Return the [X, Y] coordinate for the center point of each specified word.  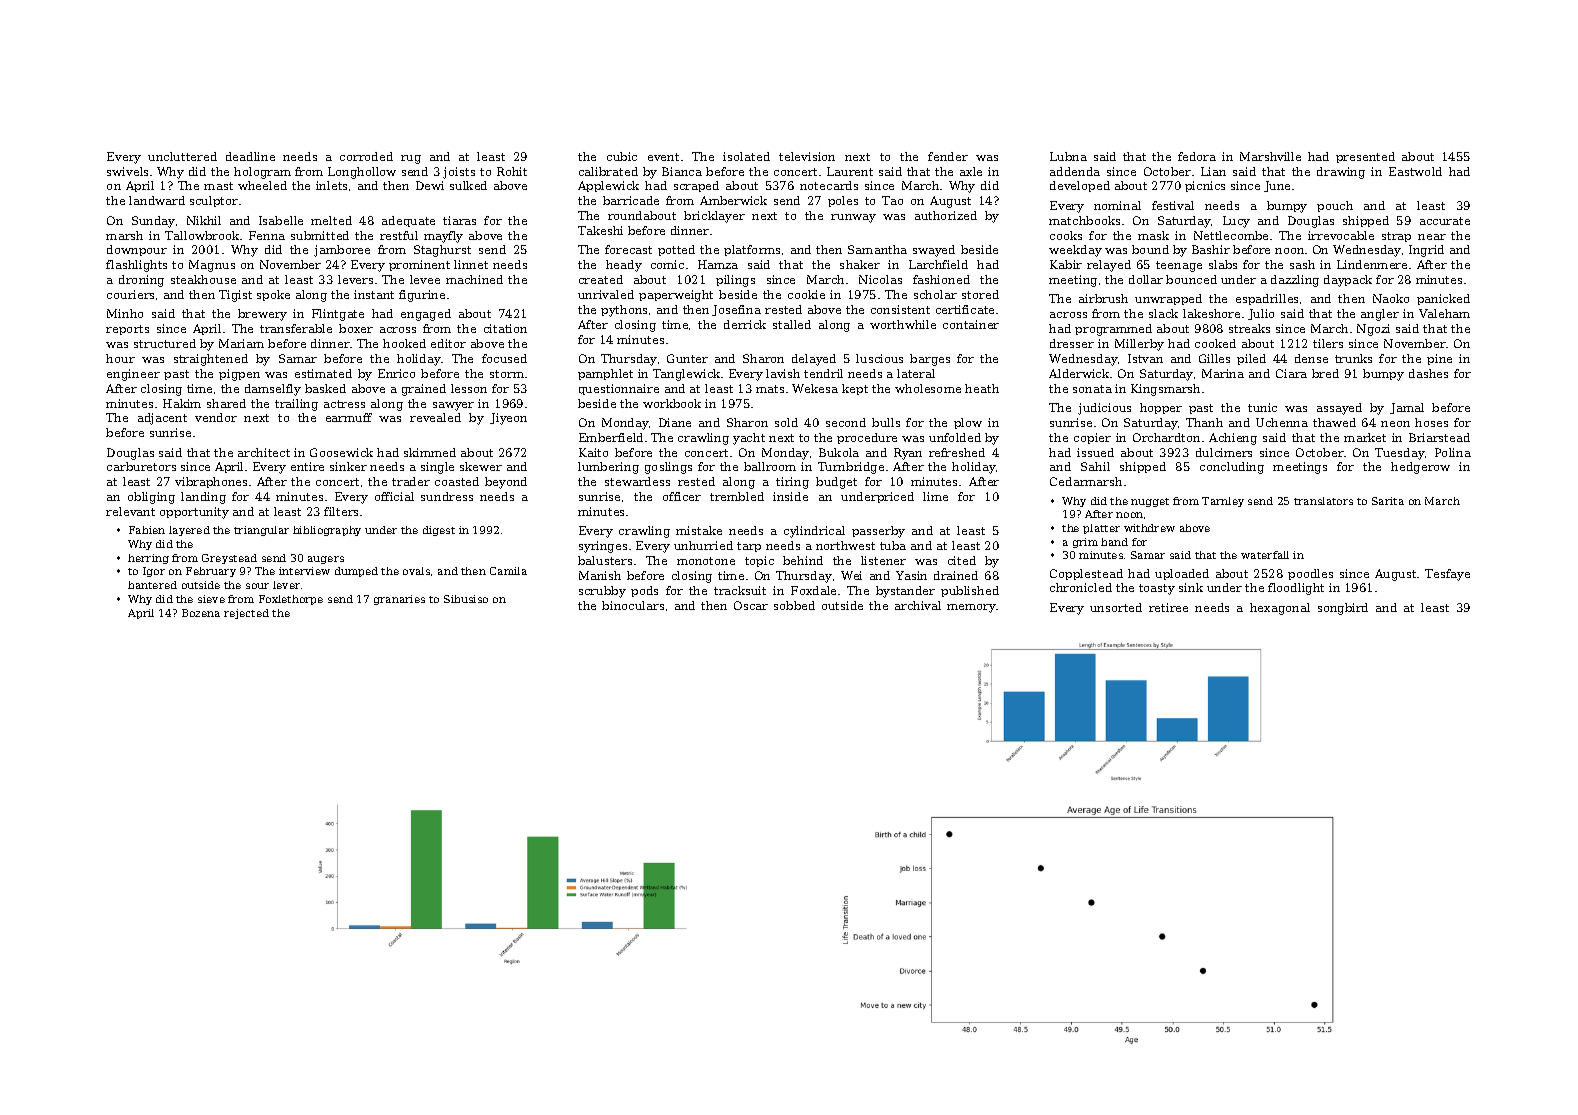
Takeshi [600, 230]
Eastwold [1415, 171]
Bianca [682, 171]
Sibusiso [466, 599]
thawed [1334, 422]
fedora [1197, 156]
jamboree [342, 251]
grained [424, 390]
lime [935, 496]
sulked [468, 185]
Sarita [1388, 501]
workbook [672, 403]
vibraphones [211, 482]
